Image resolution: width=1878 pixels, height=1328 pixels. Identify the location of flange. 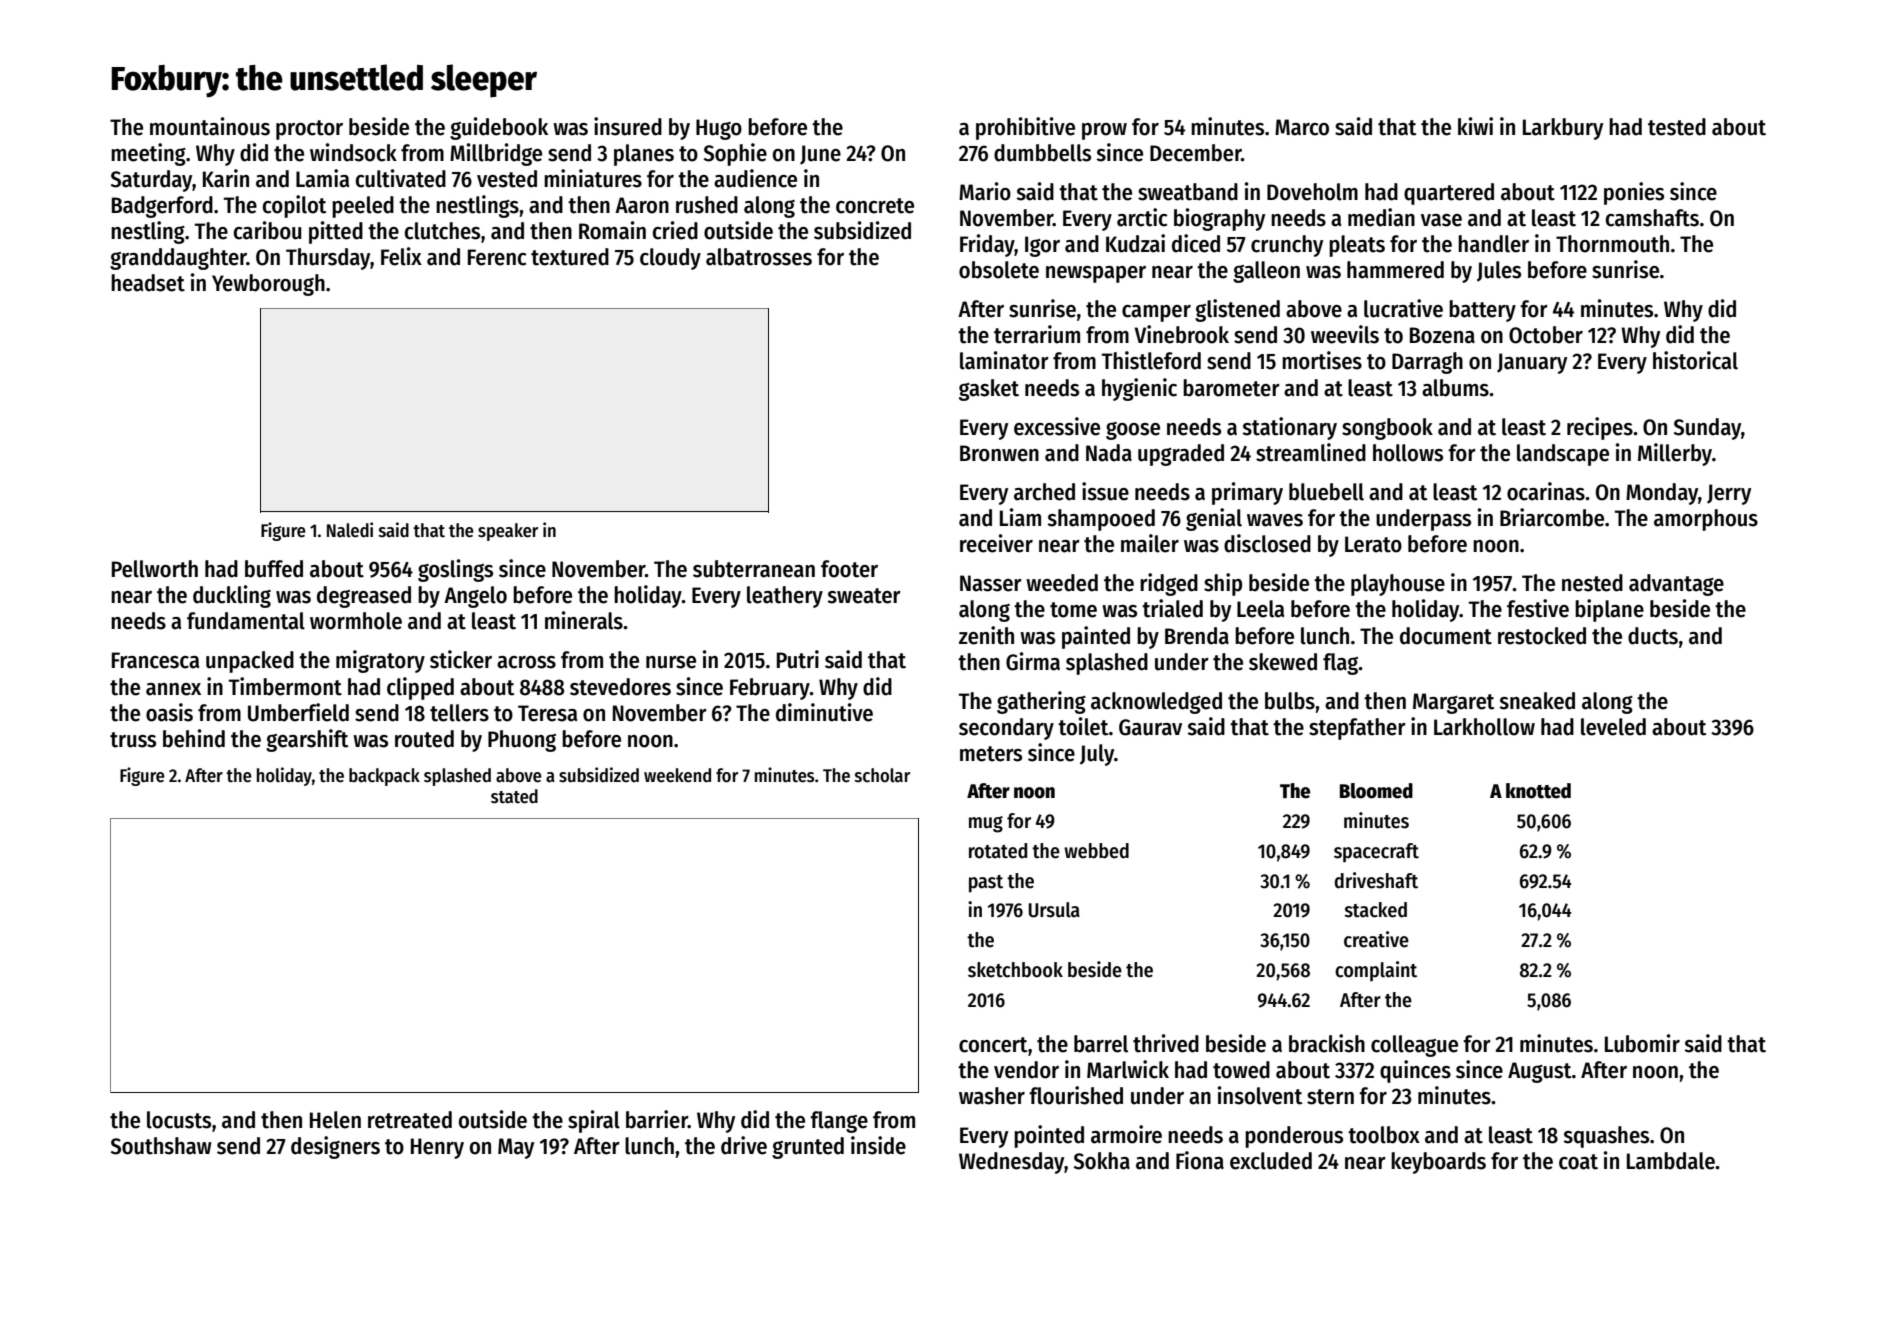
(839, 1122).
